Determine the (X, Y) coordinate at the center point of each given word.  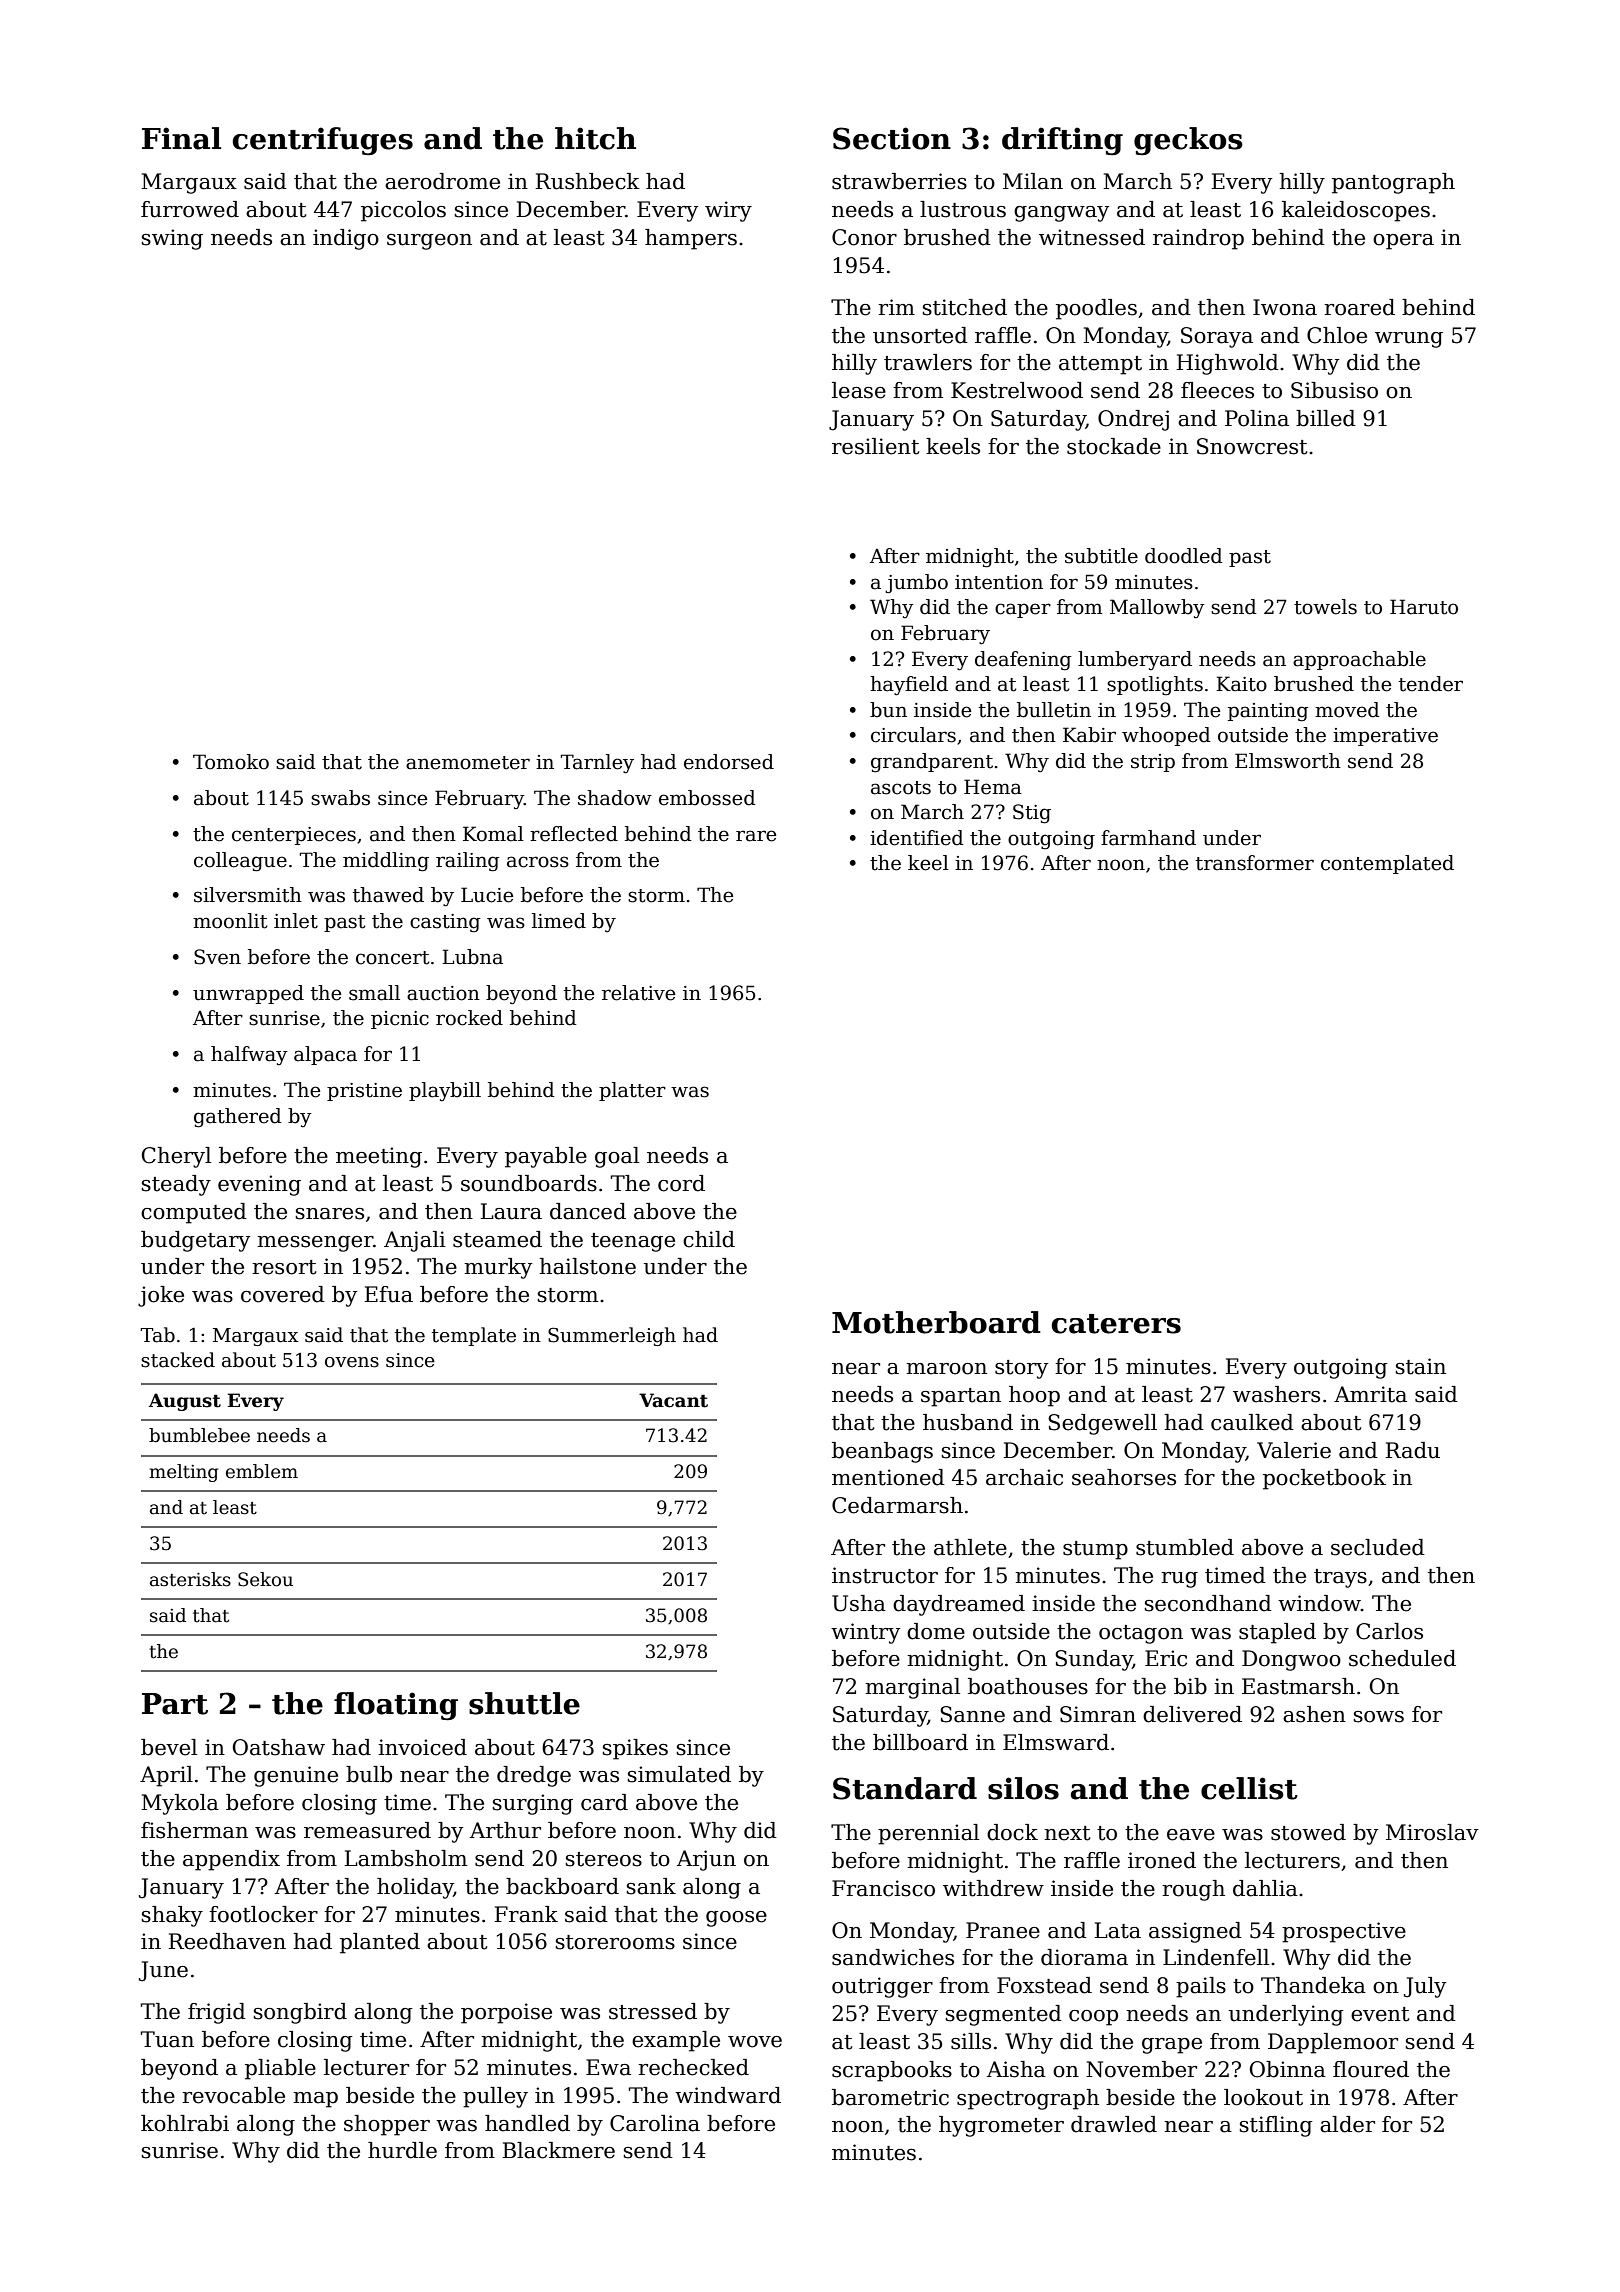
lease (859, 390)
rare (756, 836)
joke (161, 1296)
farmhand (1148, 838)
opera (1403, 242)
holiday (415, 1888)
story (1021, 1369)
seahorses (1124, 1477)
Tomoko (231, 762)
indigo (346, 239)
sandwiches (893, 1957)
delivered (1192, 1714)
